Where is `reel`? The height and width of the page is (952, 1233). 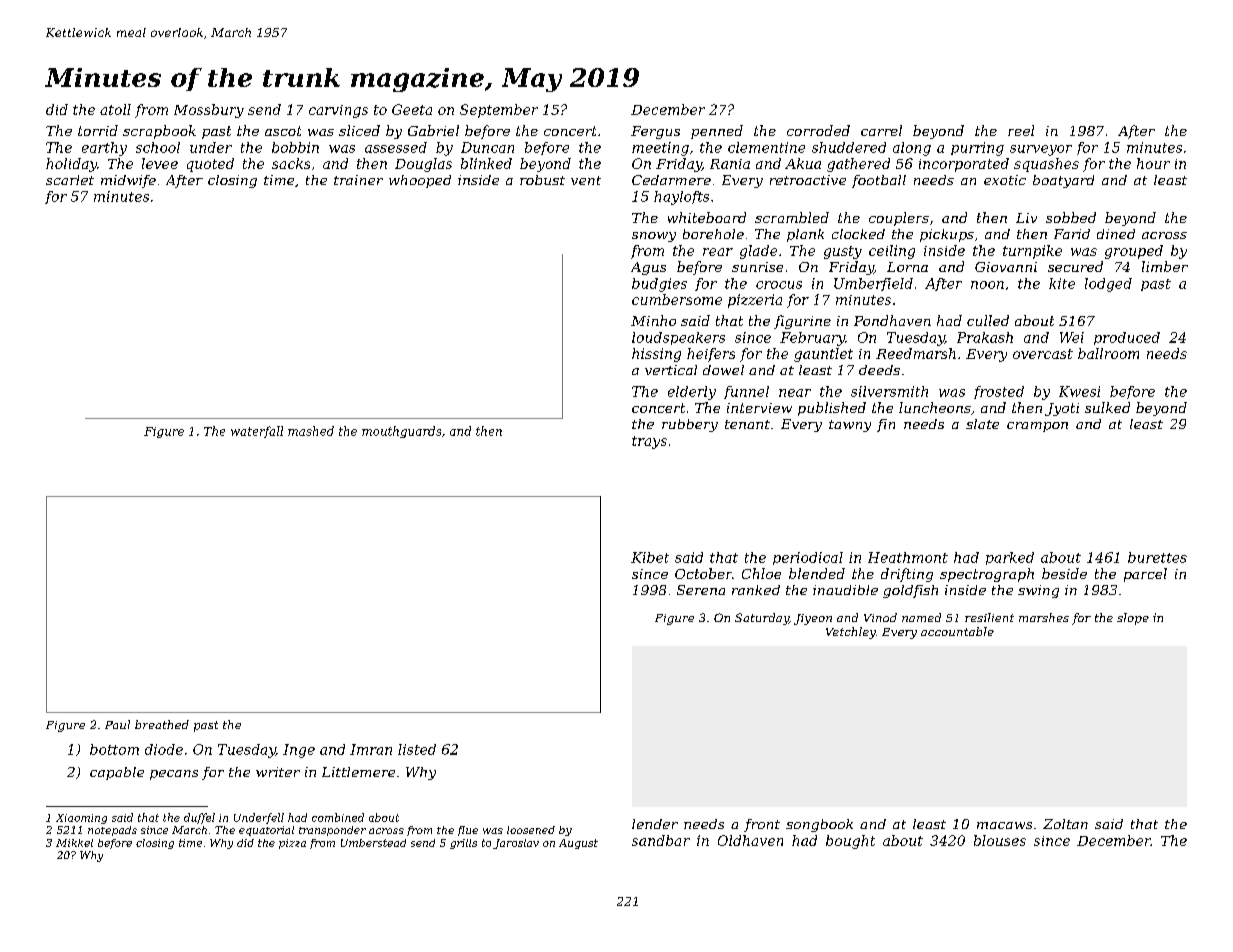
reel is located at coordinates (1021, 130).
